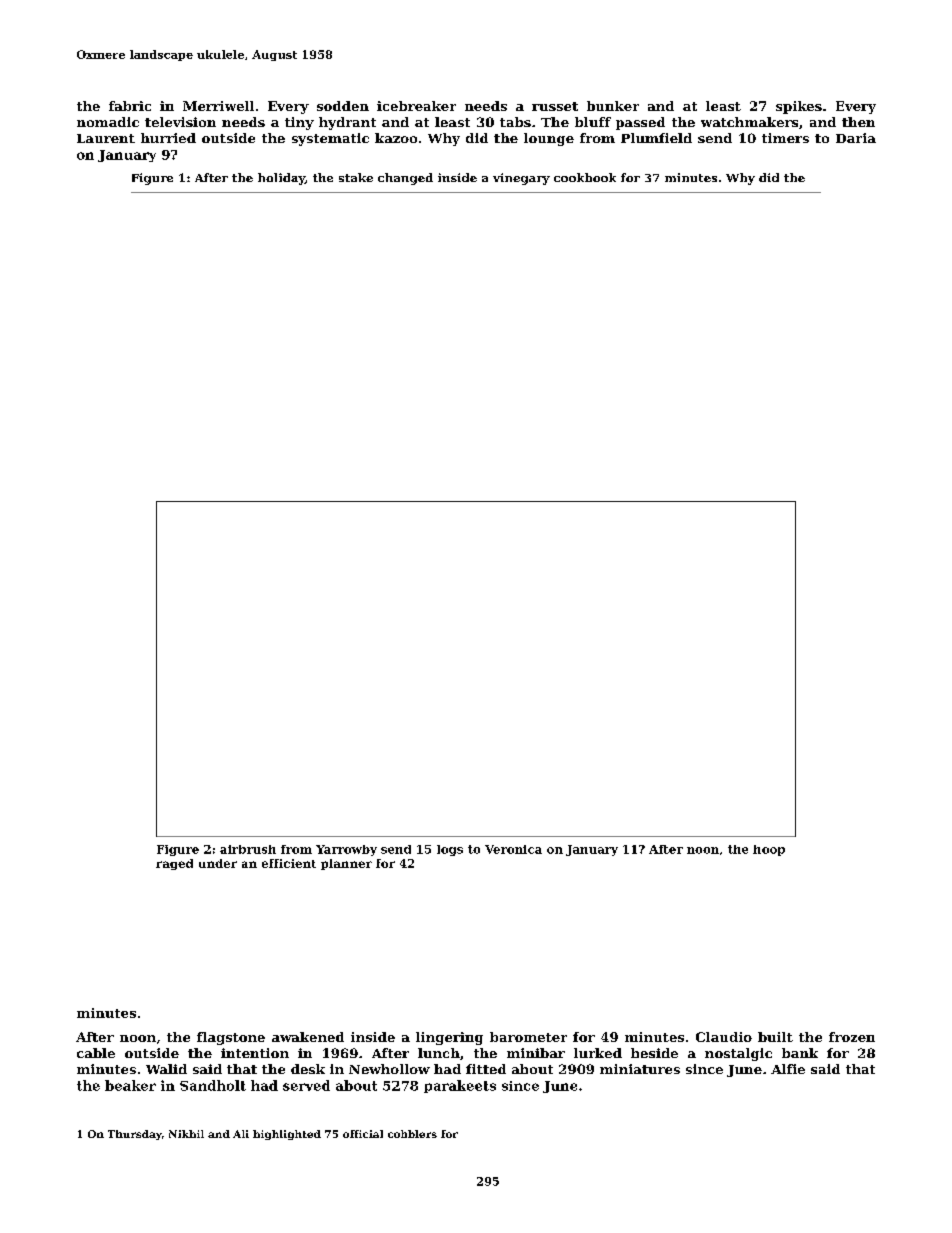 The image size is (952, 1233). I want to click on awakened, so click(308, 1037).
